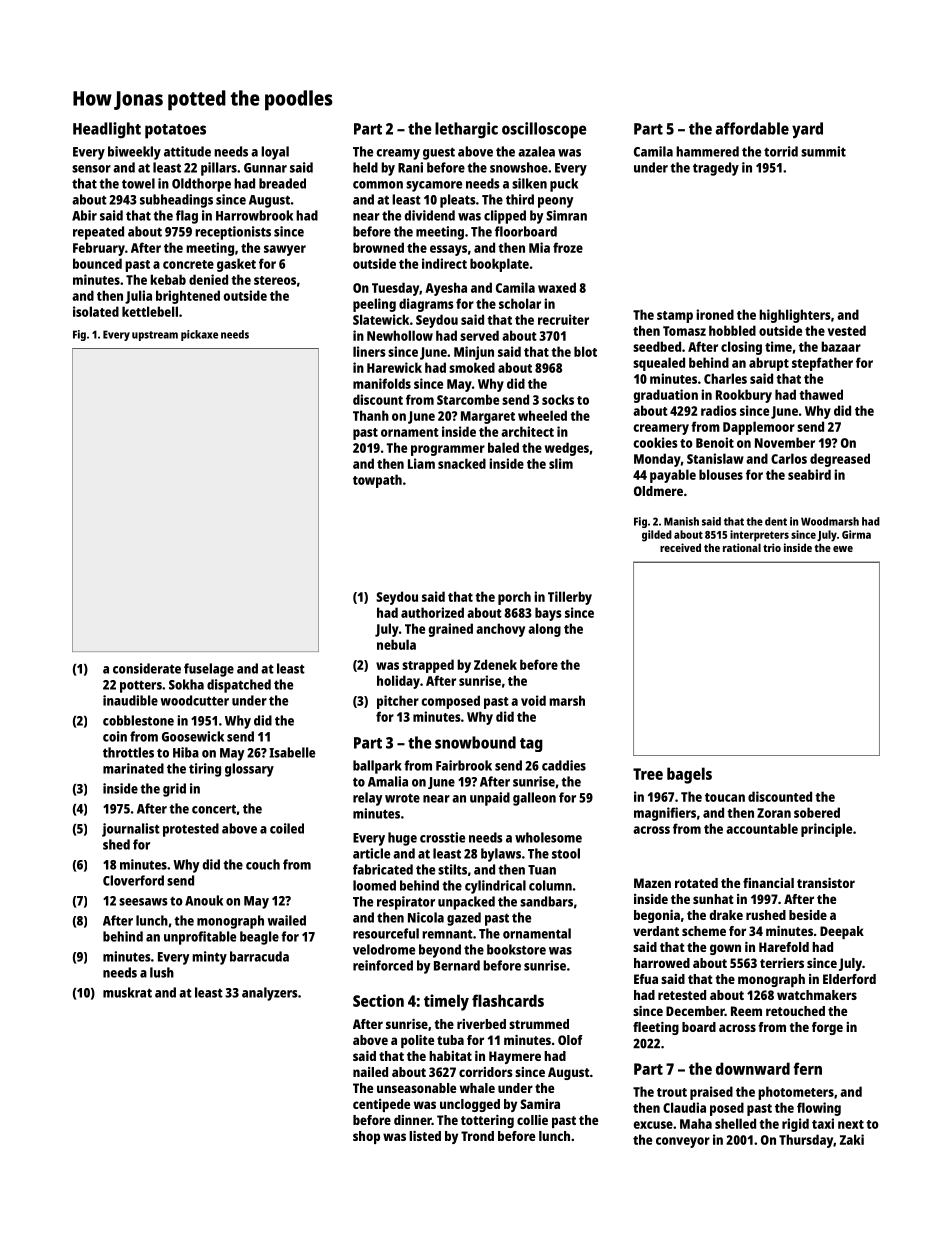 The image size is (952, 1233). Describe the element at coordinates (843, 549) in the screenshot. I see `ewe` at that location.
